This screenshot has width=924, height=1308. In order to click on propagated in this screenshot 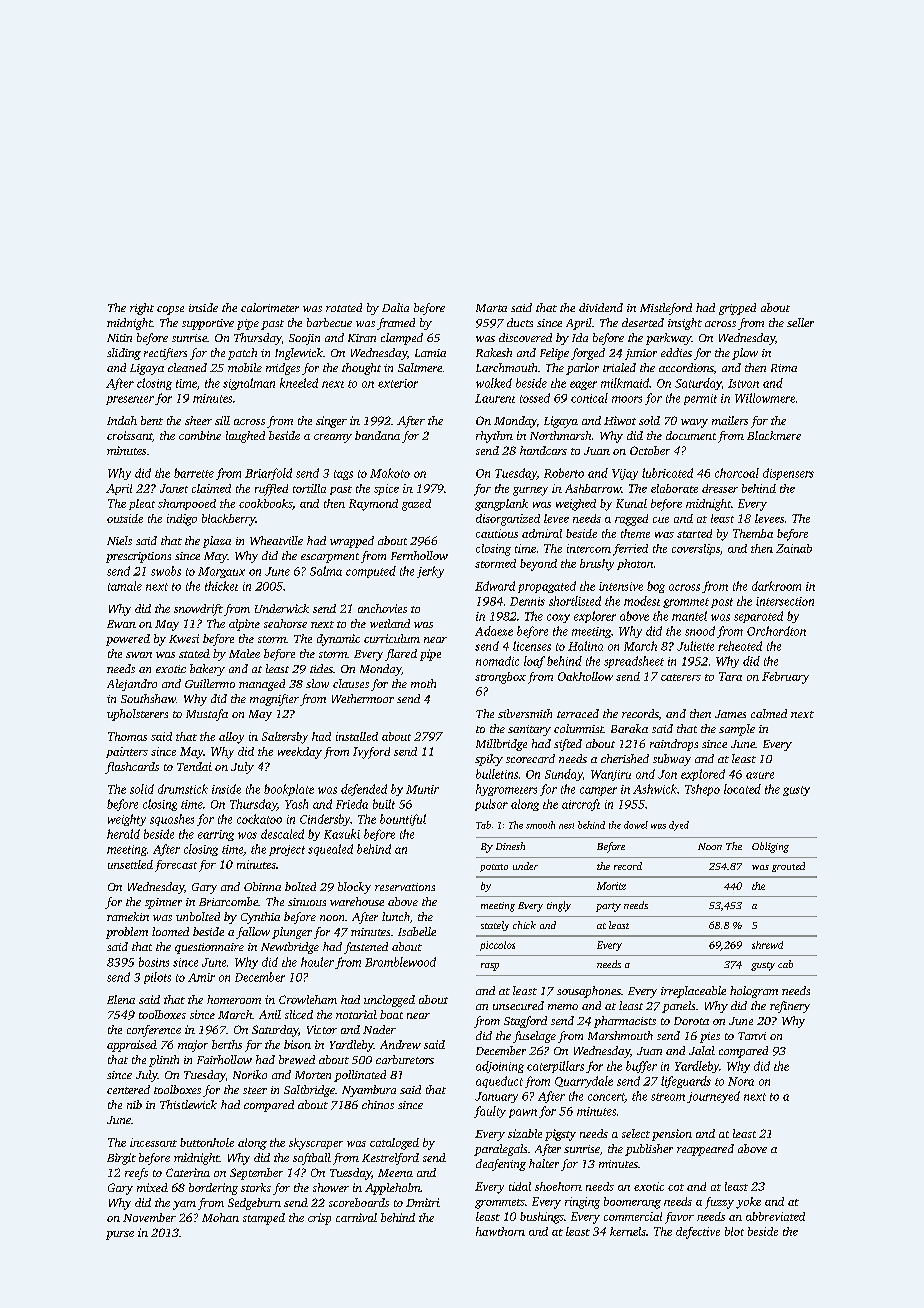, I will do `click(547, 587)`.
